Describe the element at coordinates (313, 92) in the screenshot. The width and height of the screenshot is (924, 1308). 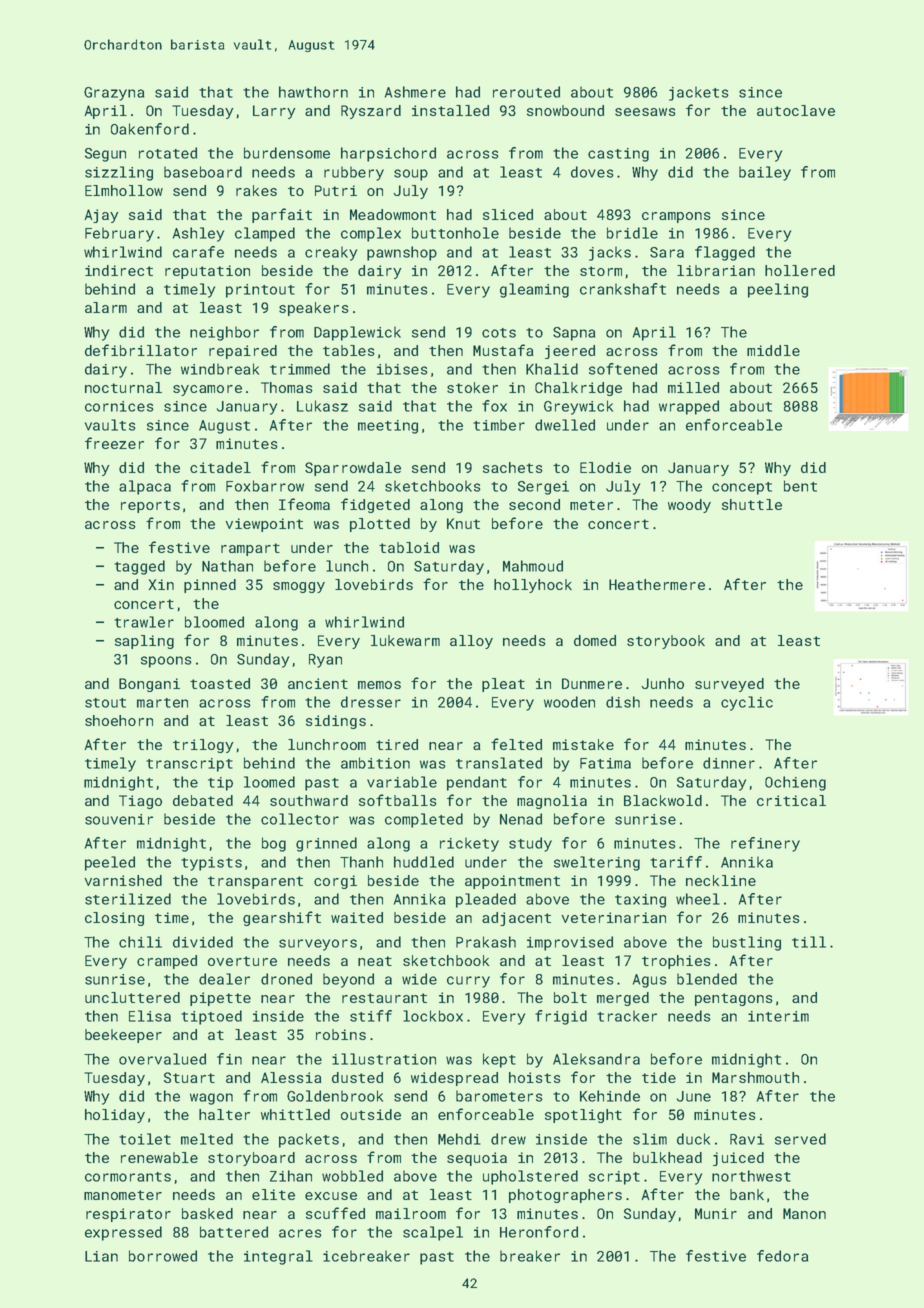
I see `hawthorn` at that location.
